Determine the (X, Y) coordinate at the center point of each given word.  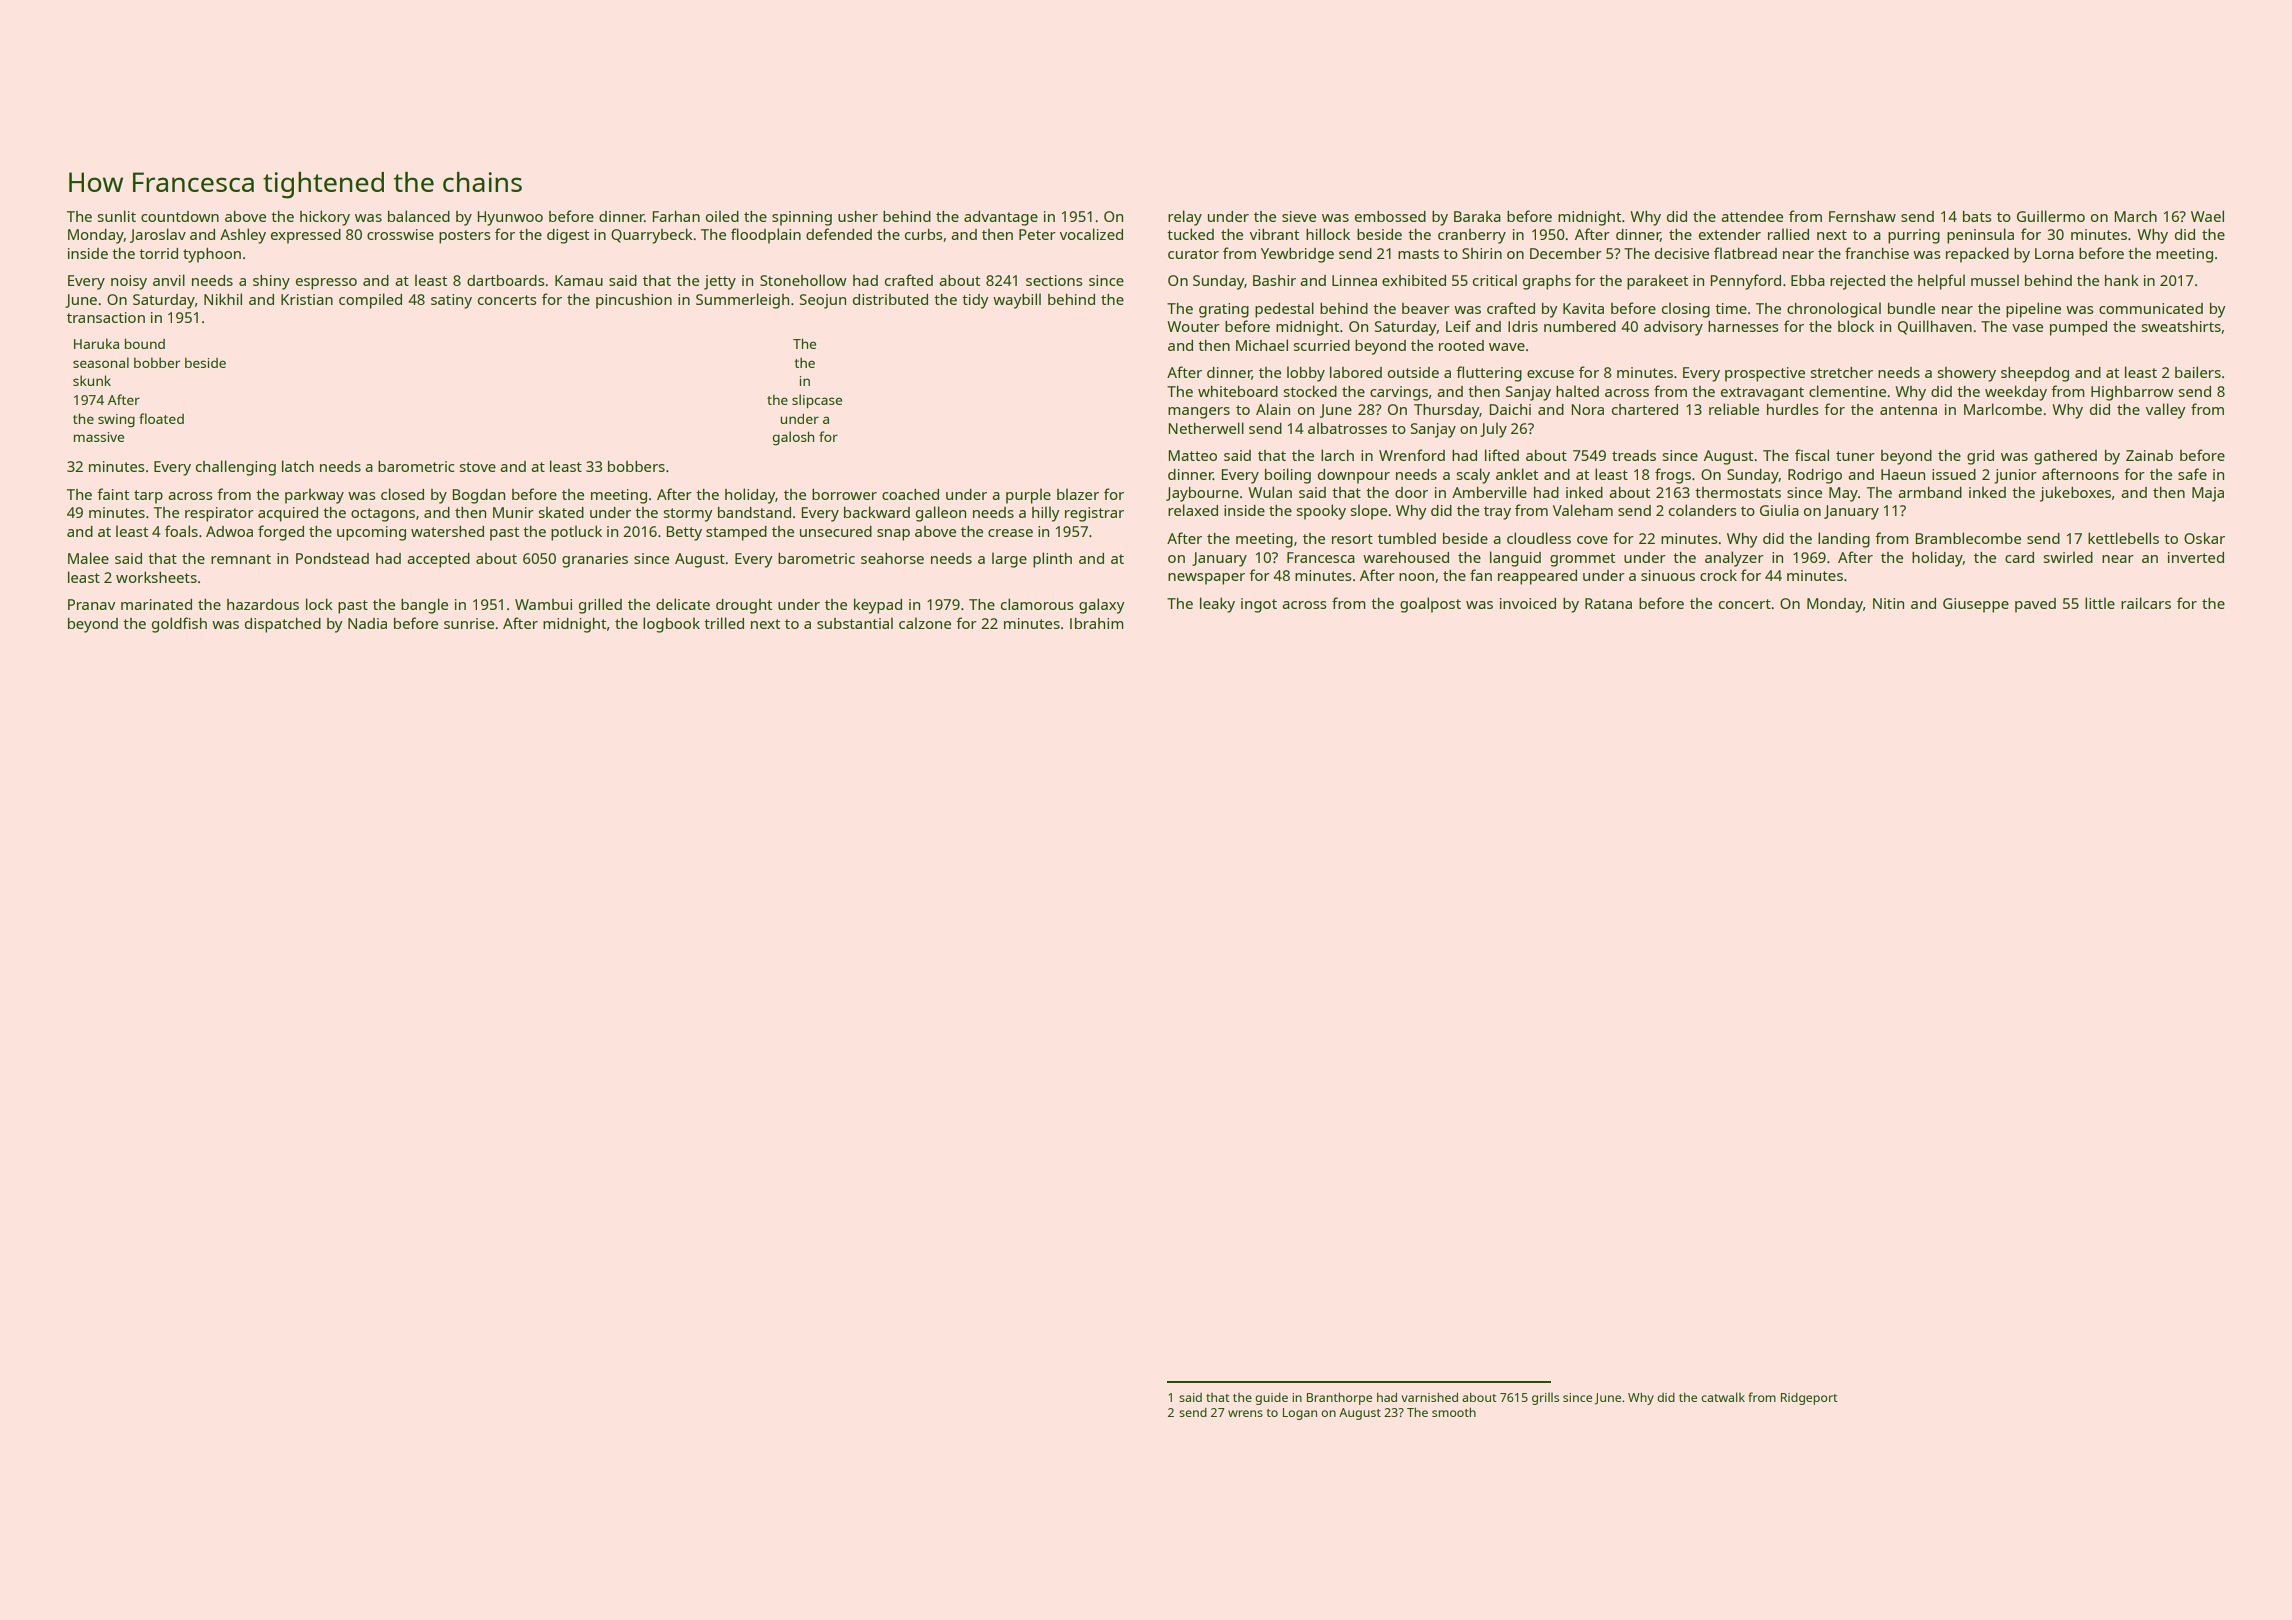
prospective (1765, 374)
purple (1028, 496)
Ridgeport (1809, 1399)
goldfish (179, 625)
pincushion (634, 301)
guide (1271, 1399)
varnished (1429, 1397)
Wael (2207, 216)
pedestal (1284, 310)
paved (2035, 605)
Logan (1300, 1414)
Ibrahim (1096, 623)
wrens (1245, 1413)
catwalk (1723, 1397)
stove (478, 467)
